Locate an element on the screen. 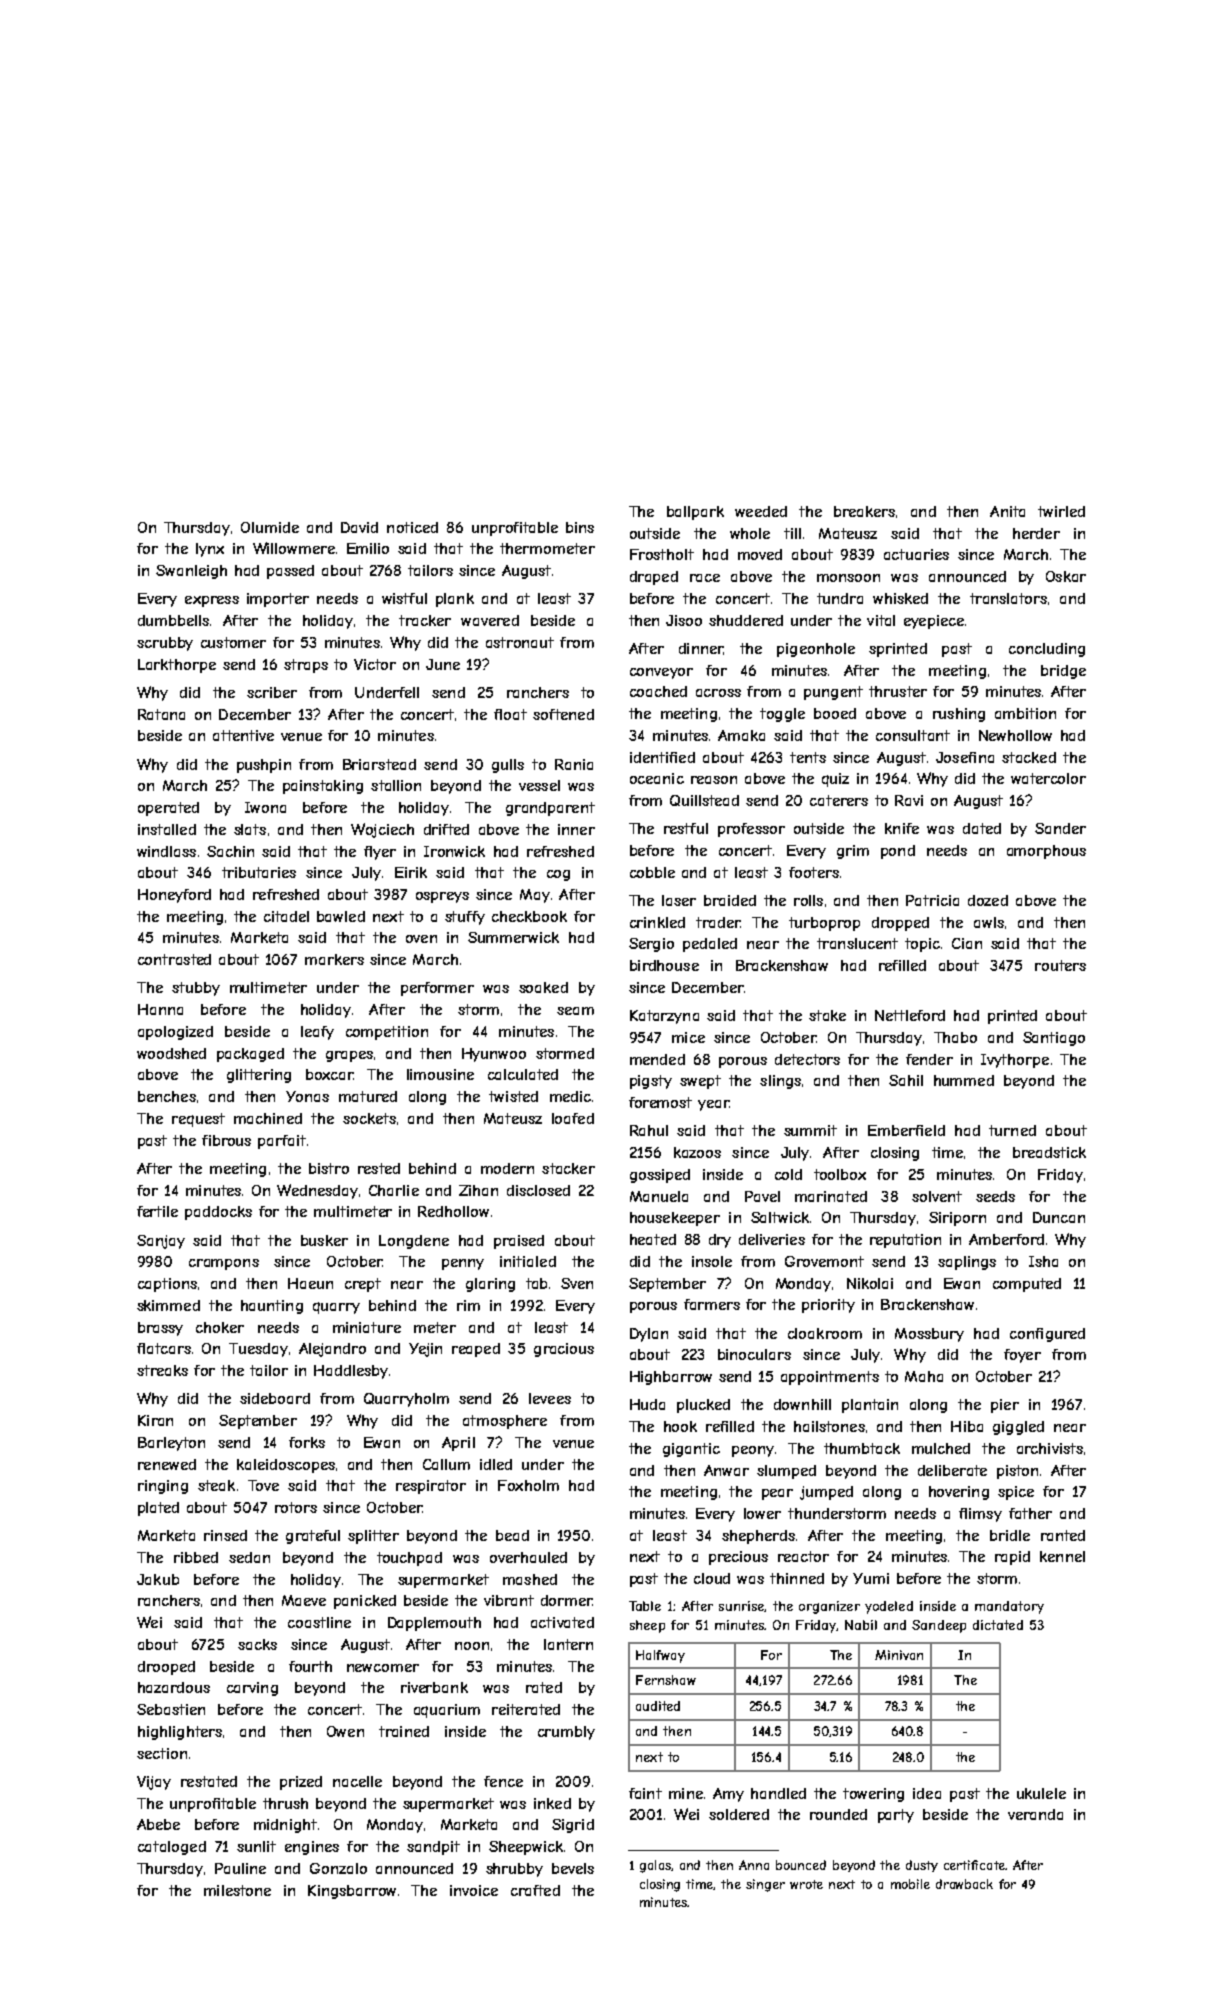 The width and height of the screenshot is (1223, 2014). mice is located at coordinates (688, 1037).
